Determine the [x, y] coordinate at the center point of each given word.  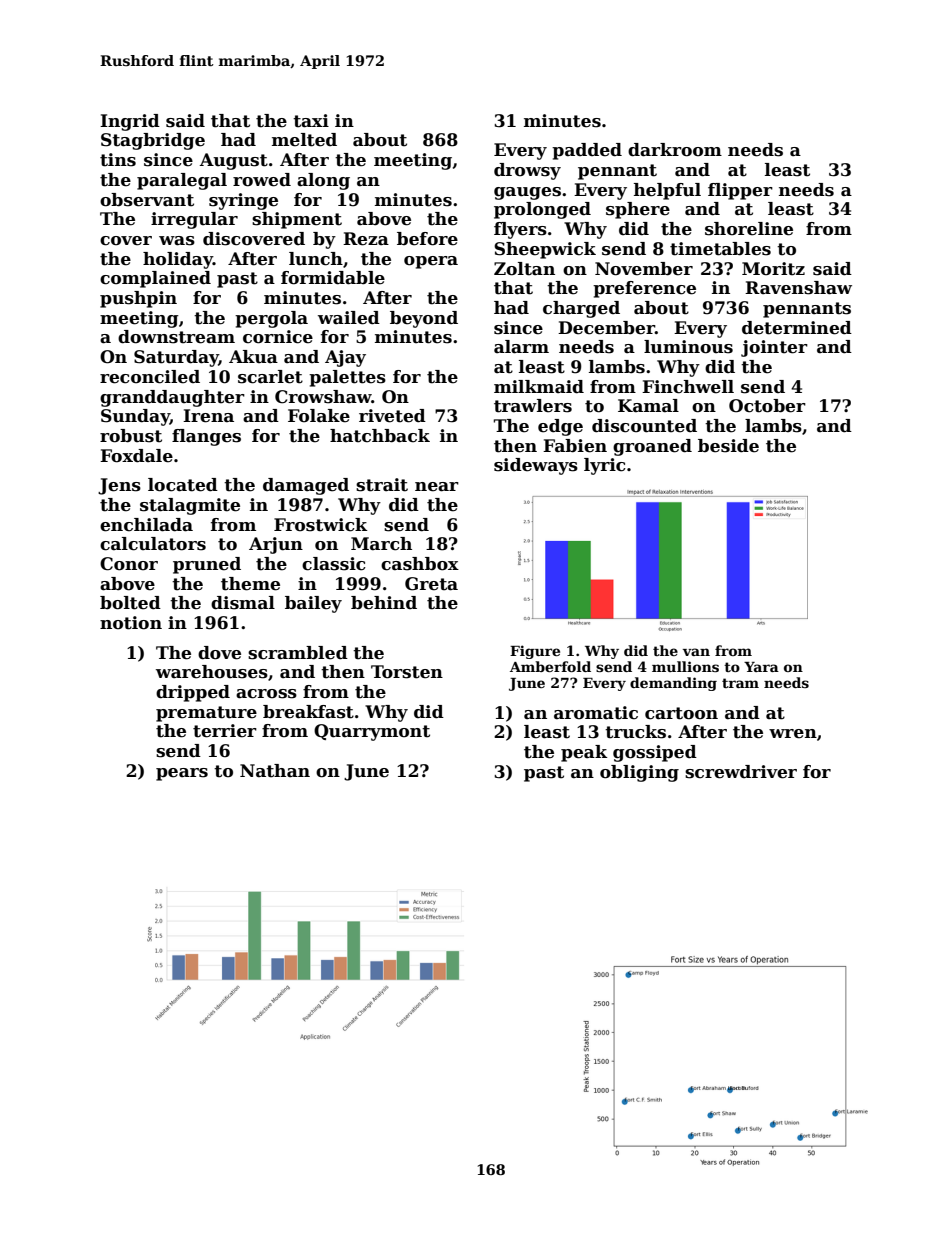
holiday [178, 260]
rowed [262, 180]
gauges [527, 193]
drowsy [527, 171]
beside [728, 446]
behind [384, 603]
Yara [761, 667]
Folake [319, 416]
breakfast [308, 712]
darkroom [675, 150]
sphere [638, 210]
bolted [130, 603]
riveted [392, 416]
